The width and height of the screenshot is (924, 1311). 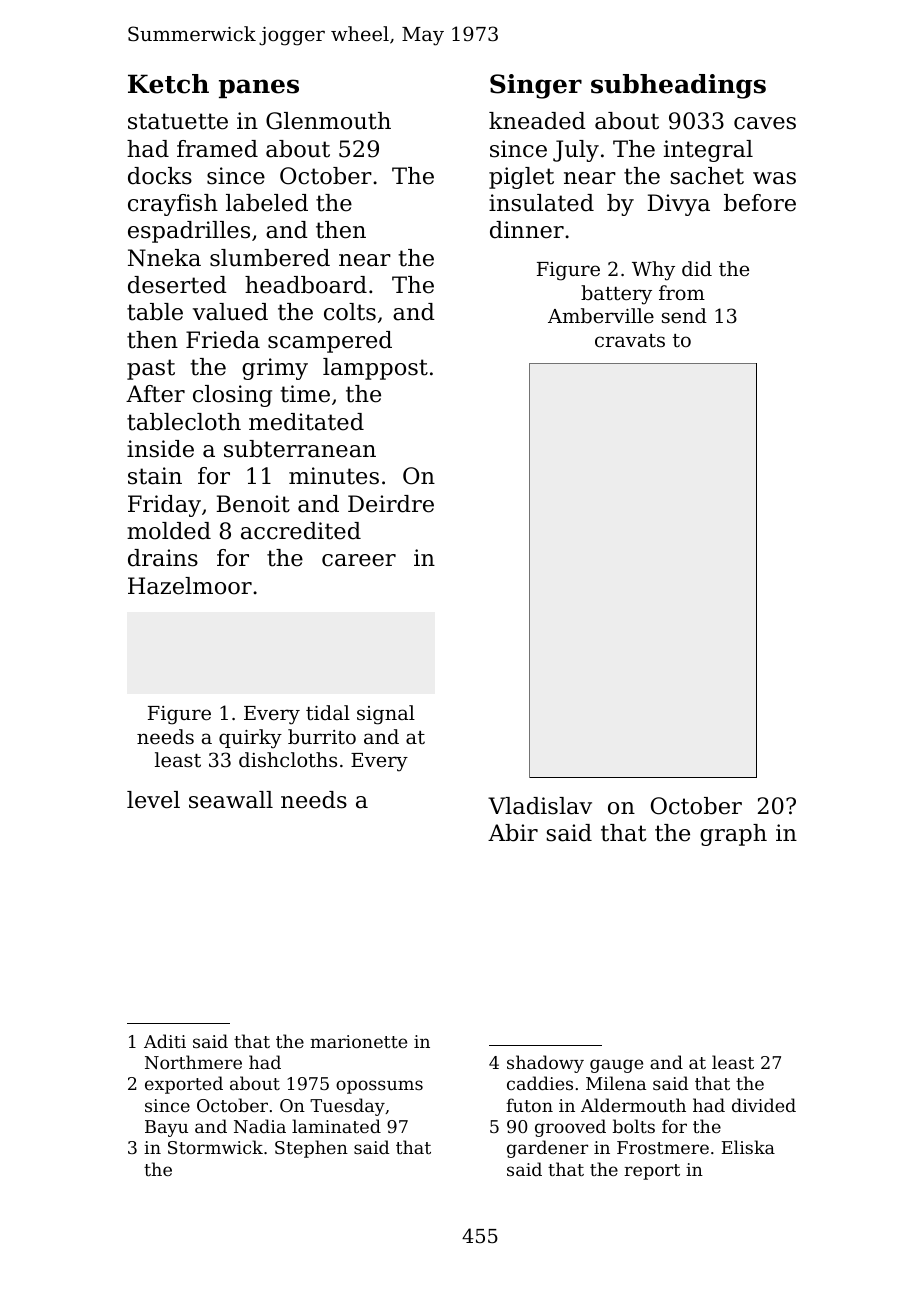 What do you see at coordinates (733, 835) in the screenshot?
I see `graph` at bounding box center [733, 835].
